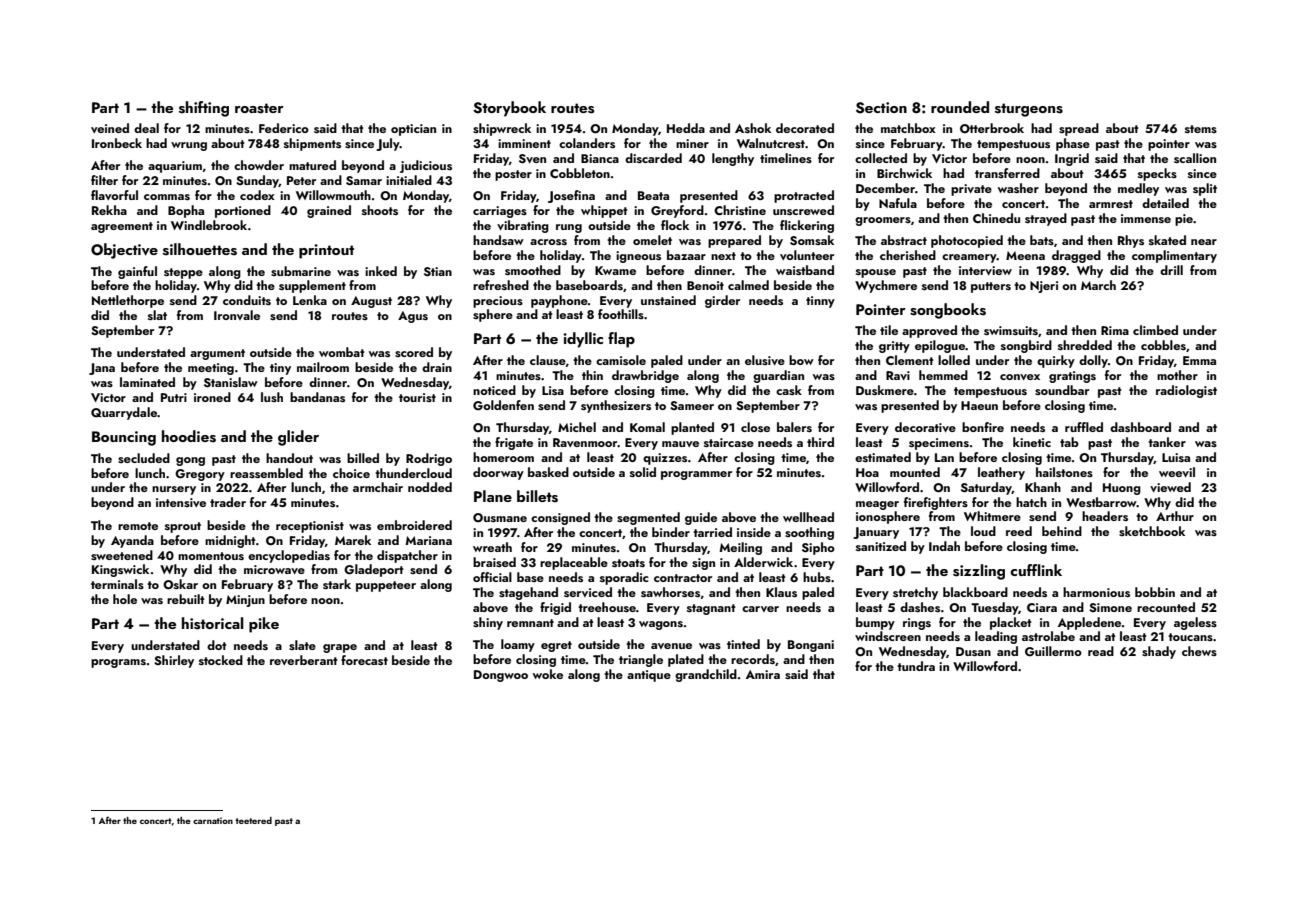 Image resolution: width=1308 pixels, height=924 pixels. I want to click on decorated, so click(805, 128).
